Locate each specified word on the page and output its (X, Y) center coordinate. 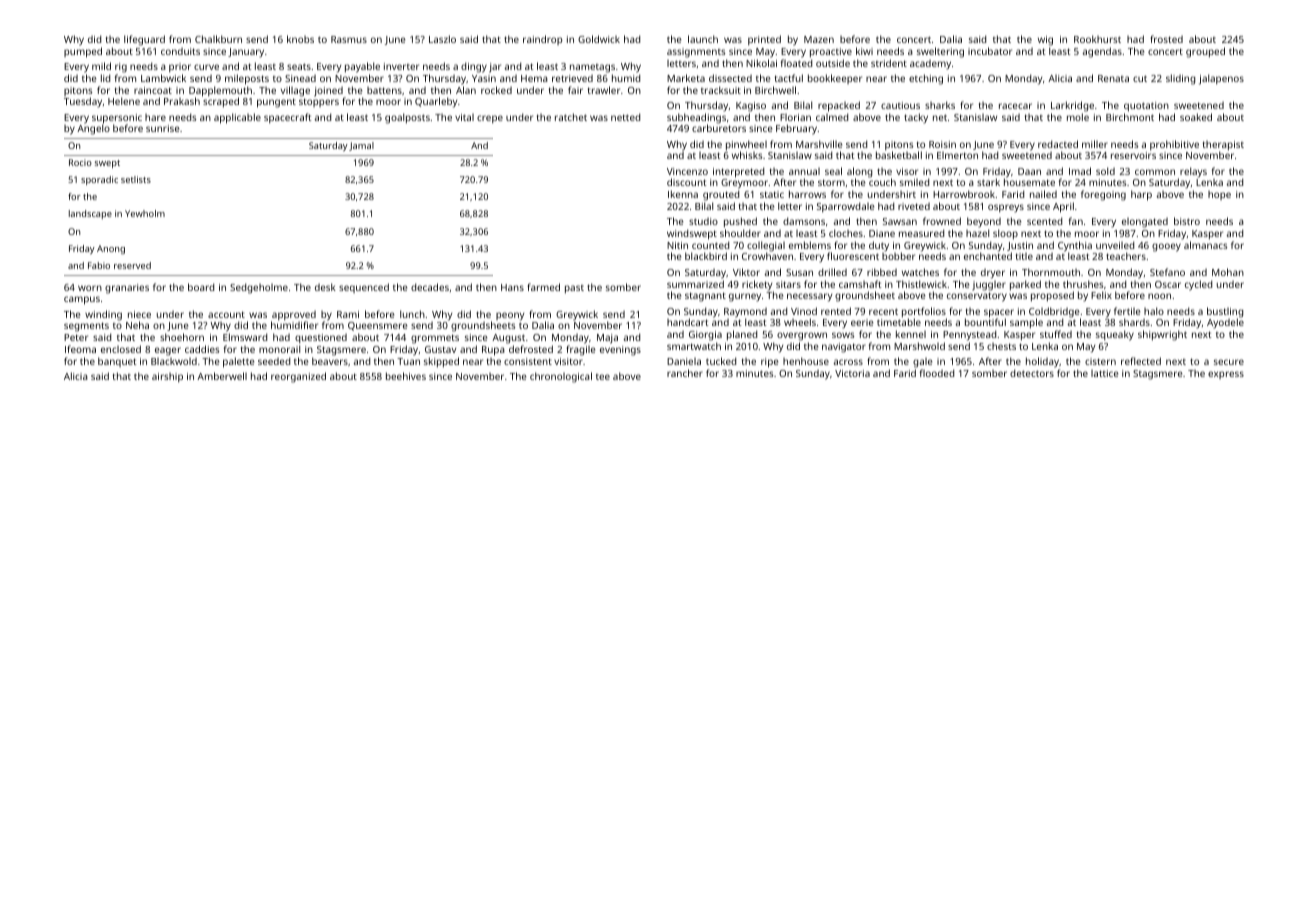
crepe (490, 119)
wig (1045, 41)
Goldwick (599, 39)
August (508, 339)
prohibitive (1174, 145)
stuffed (1056, 334)
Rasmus (349, 39)
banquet (117, 362)
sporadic (99, 180)
